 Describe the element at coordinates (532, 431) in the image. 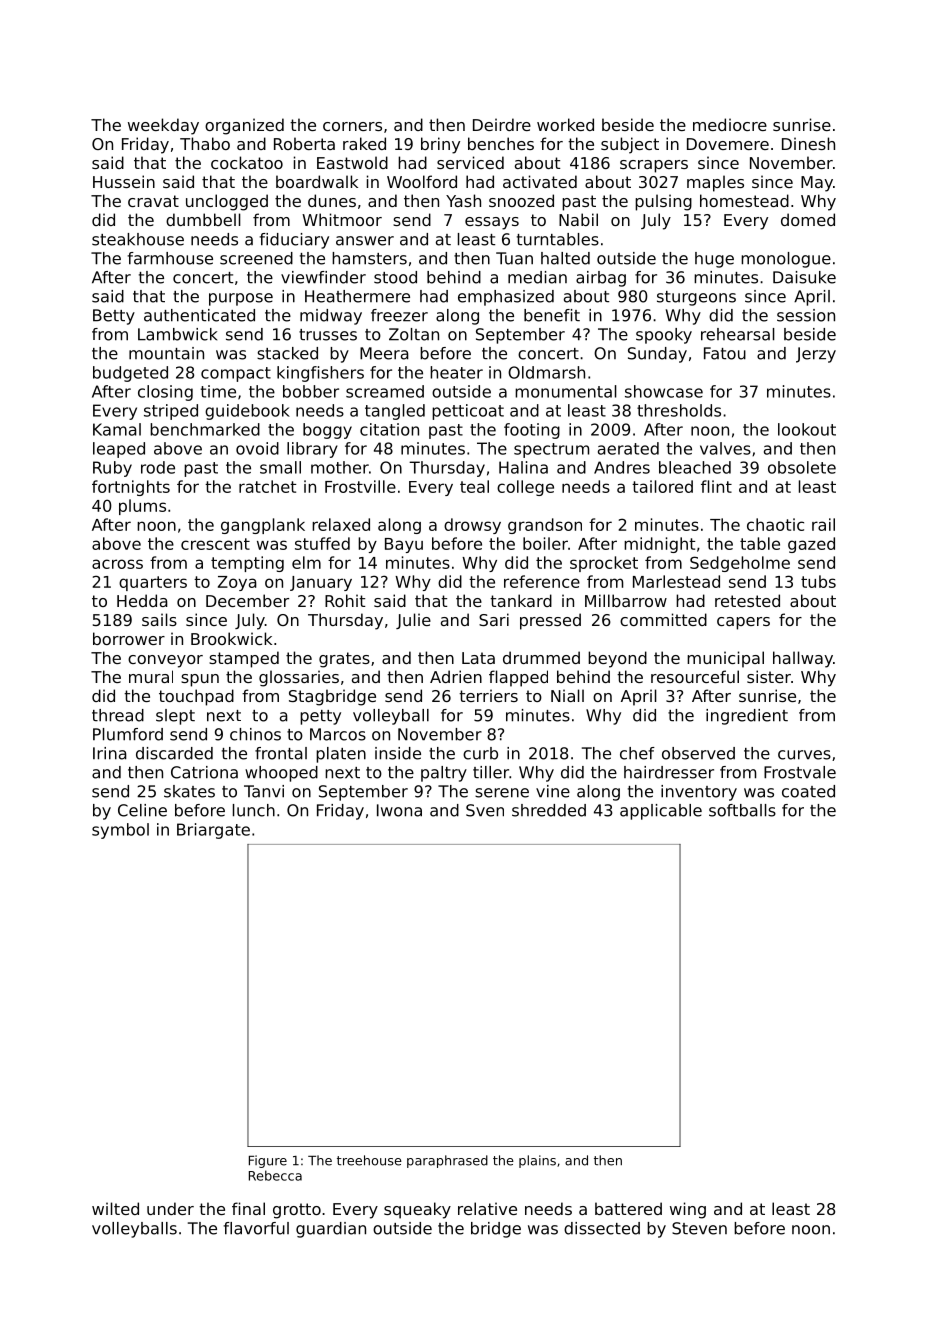

I see `footing` at that location.
